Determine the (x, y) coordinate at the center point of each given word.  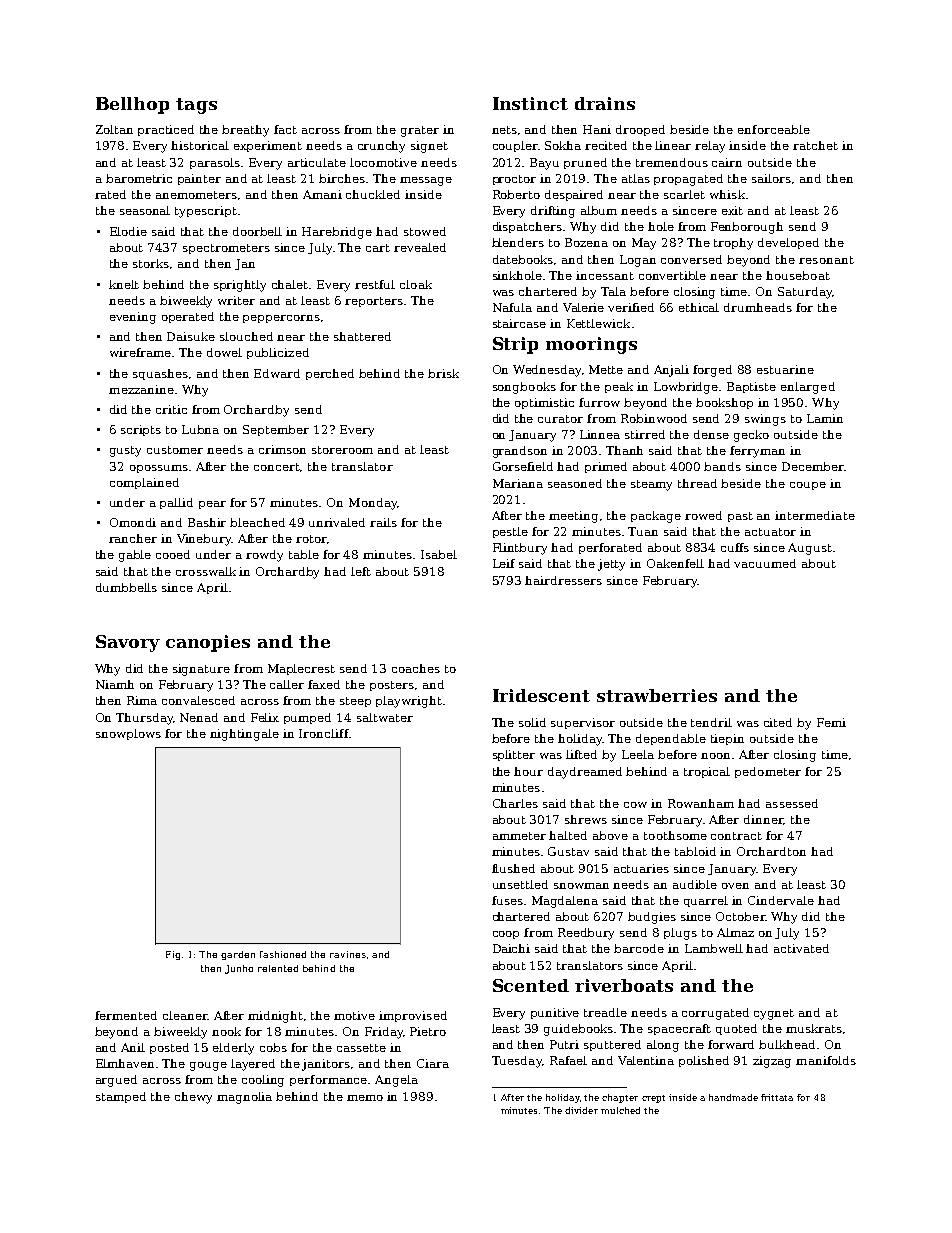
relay (710, 147)
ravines (348, 954)
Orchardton (771, 851)
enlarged (808, 388)
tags (196, 106)
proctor (514, 180)
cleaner (185, 1015)
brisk (443, 373)
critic (171, 409)
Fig (173, 955)
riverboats (624, 985)
